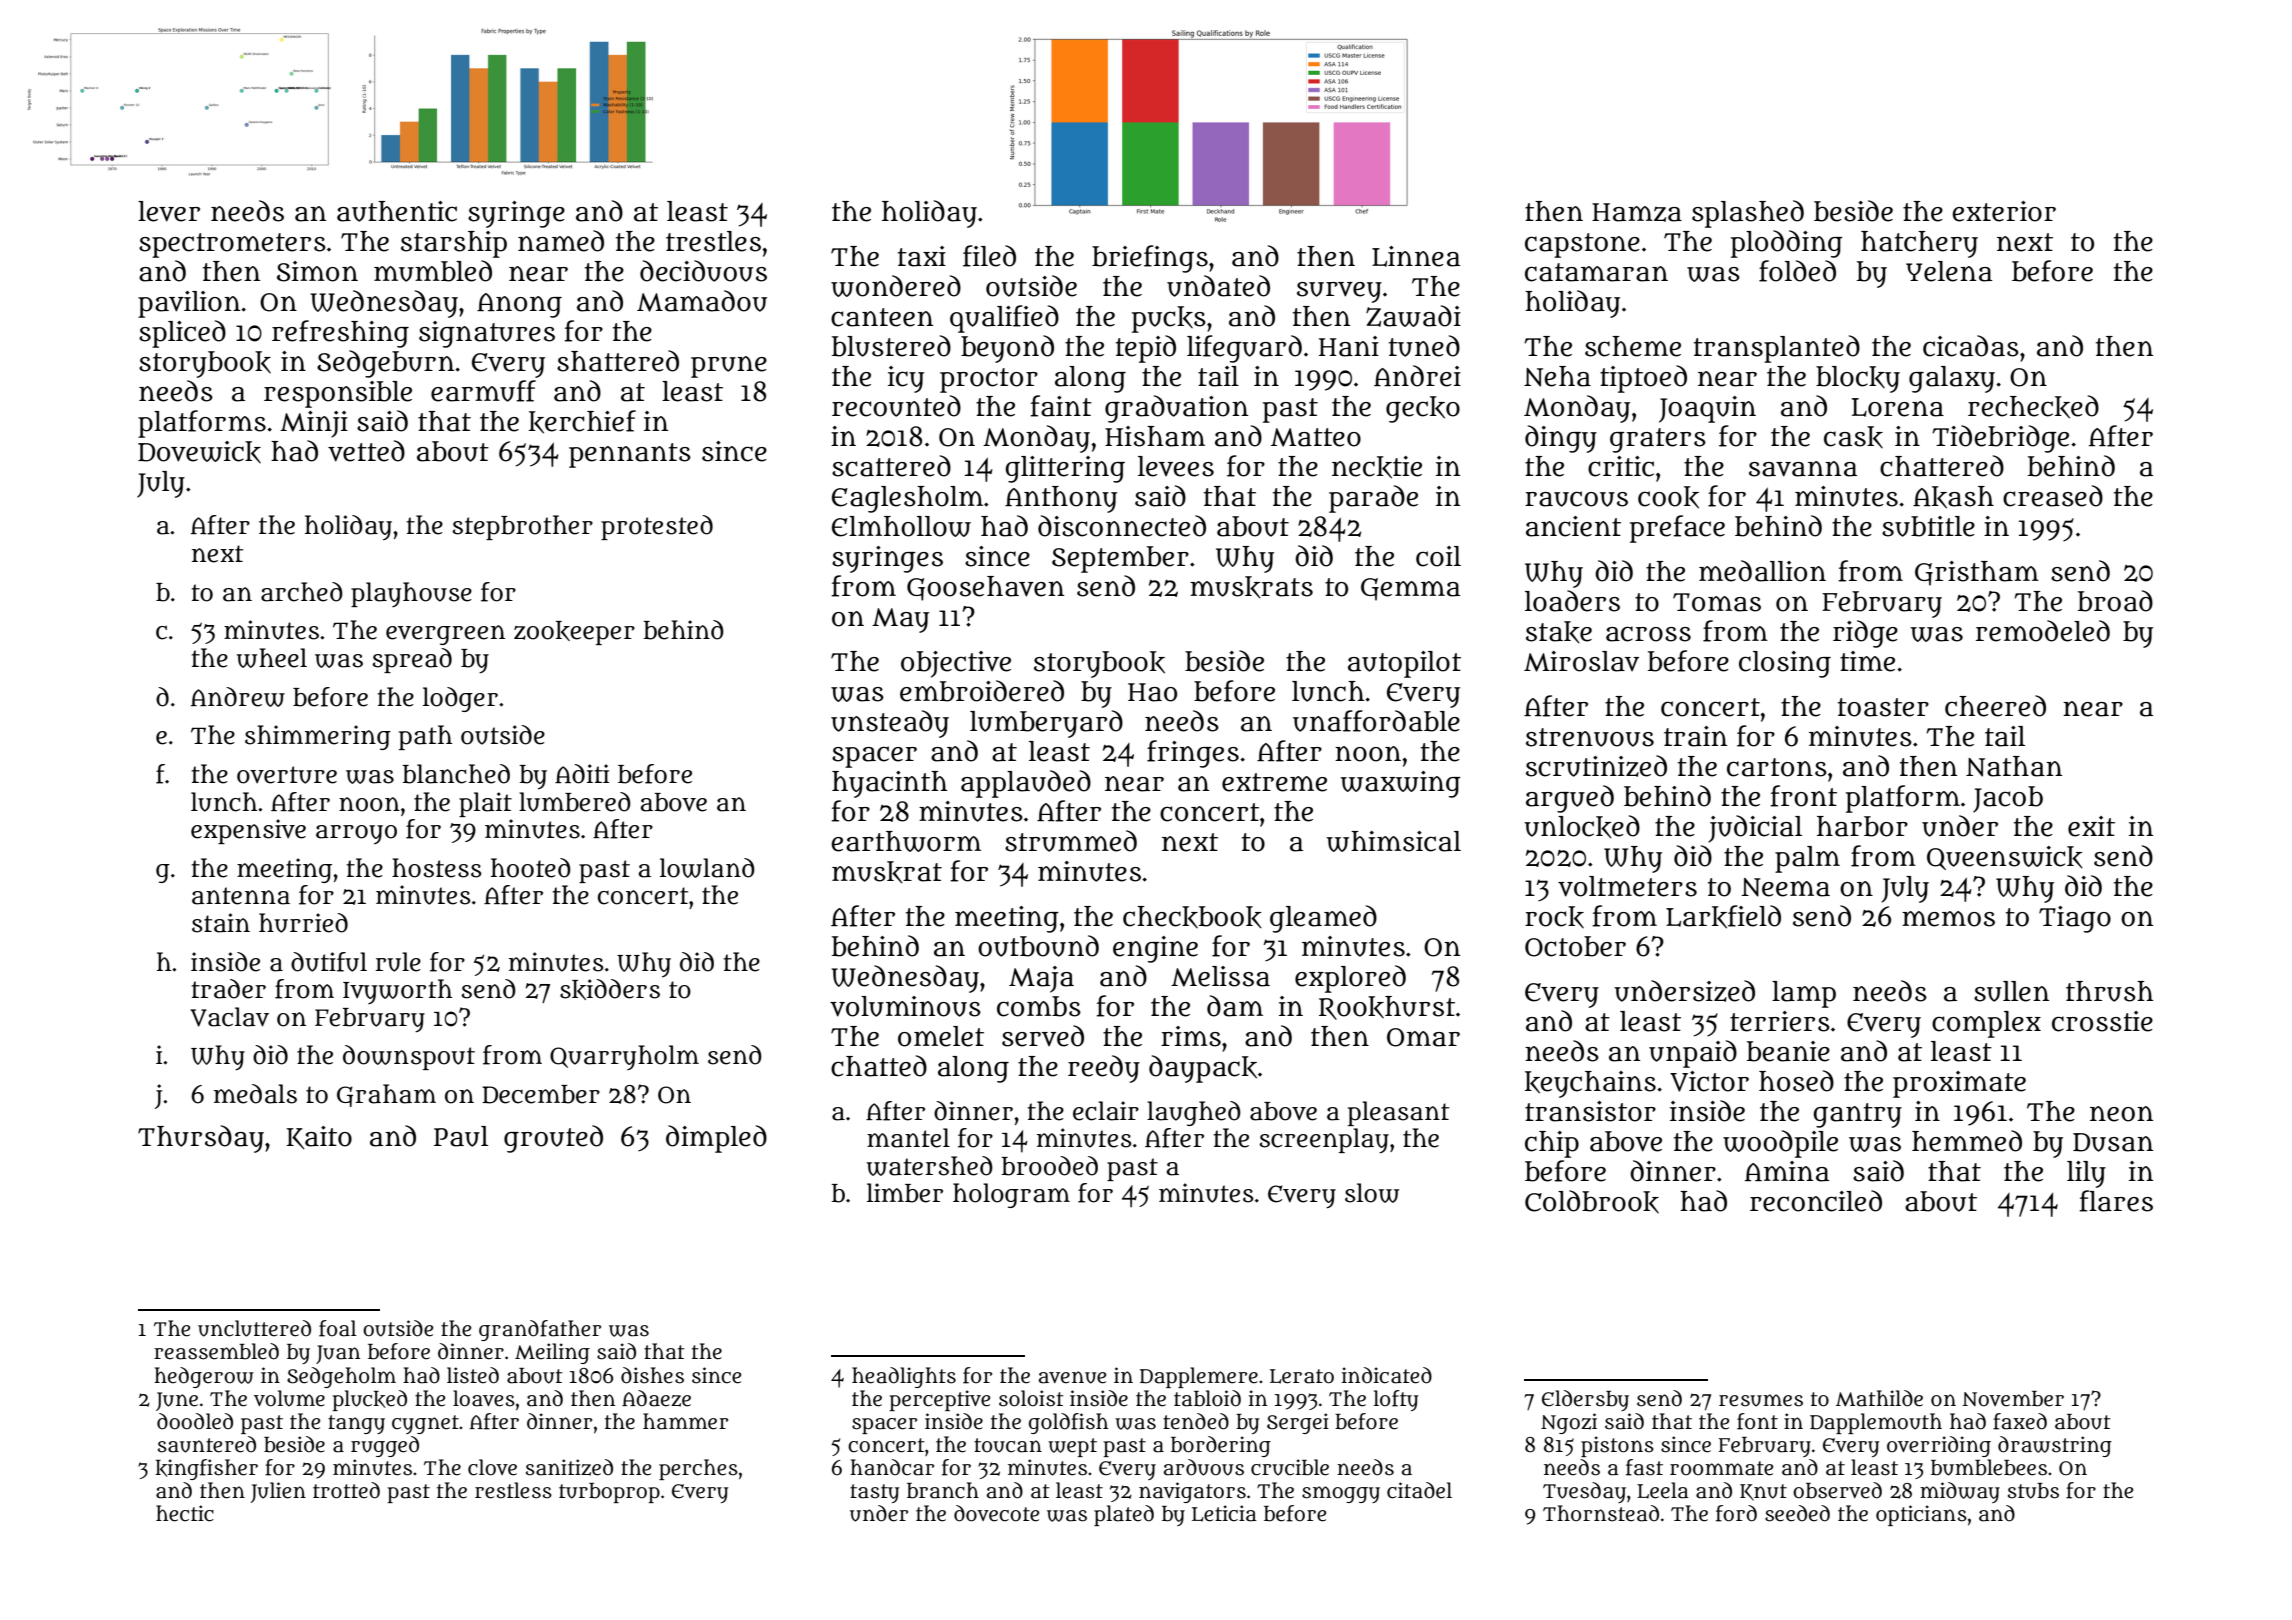  I want to click on exit, so click(2091, 826).
